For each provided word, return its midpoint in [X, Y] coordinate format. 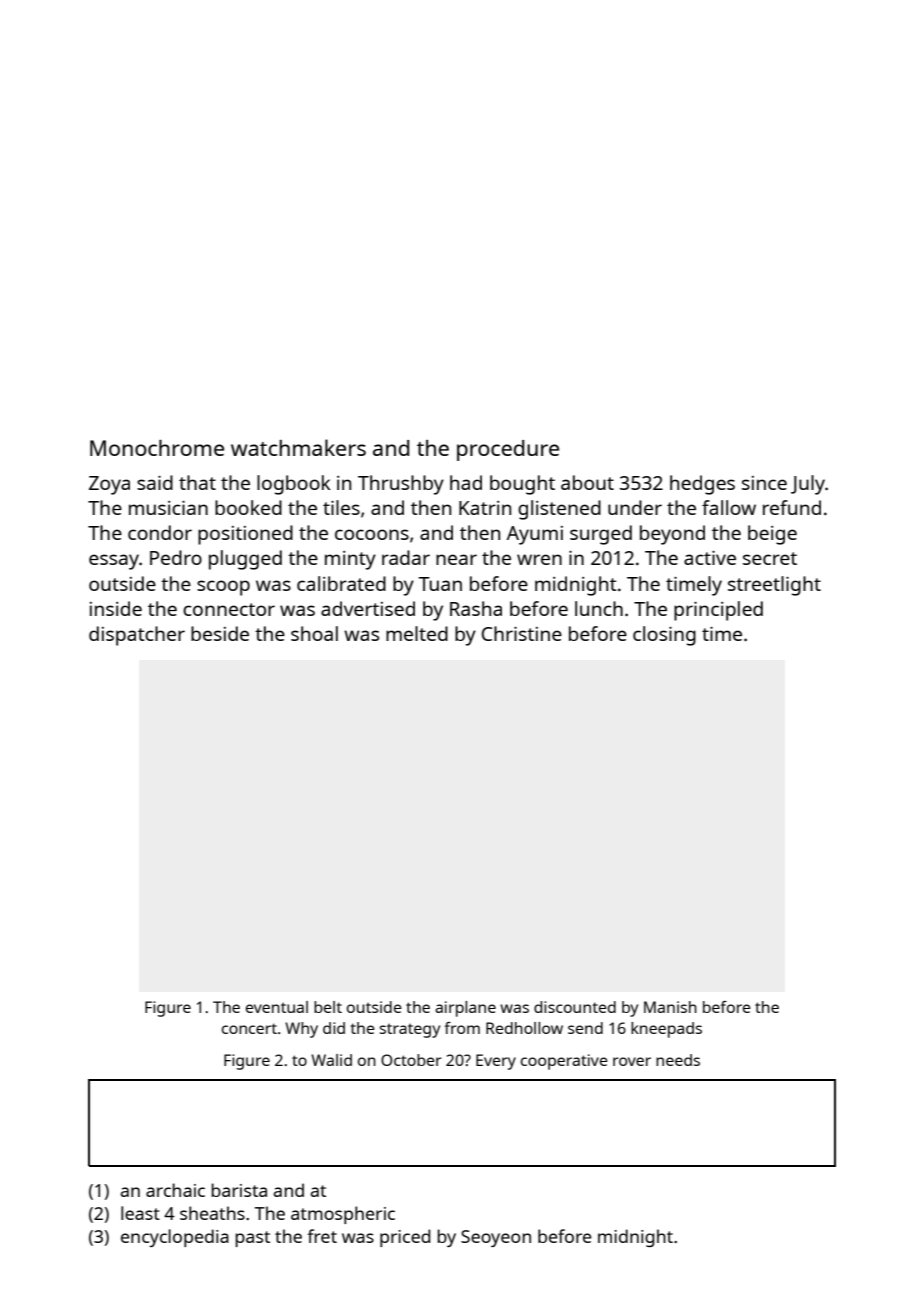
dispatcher [137, 636]
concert [249, 1028]
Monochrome [157, 448]
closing [664, 636]
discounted [575, 1007]
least [140, 1213]
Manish [670, 1007]
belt [328, 1007]
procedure [508, 450]
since [764, 483]
